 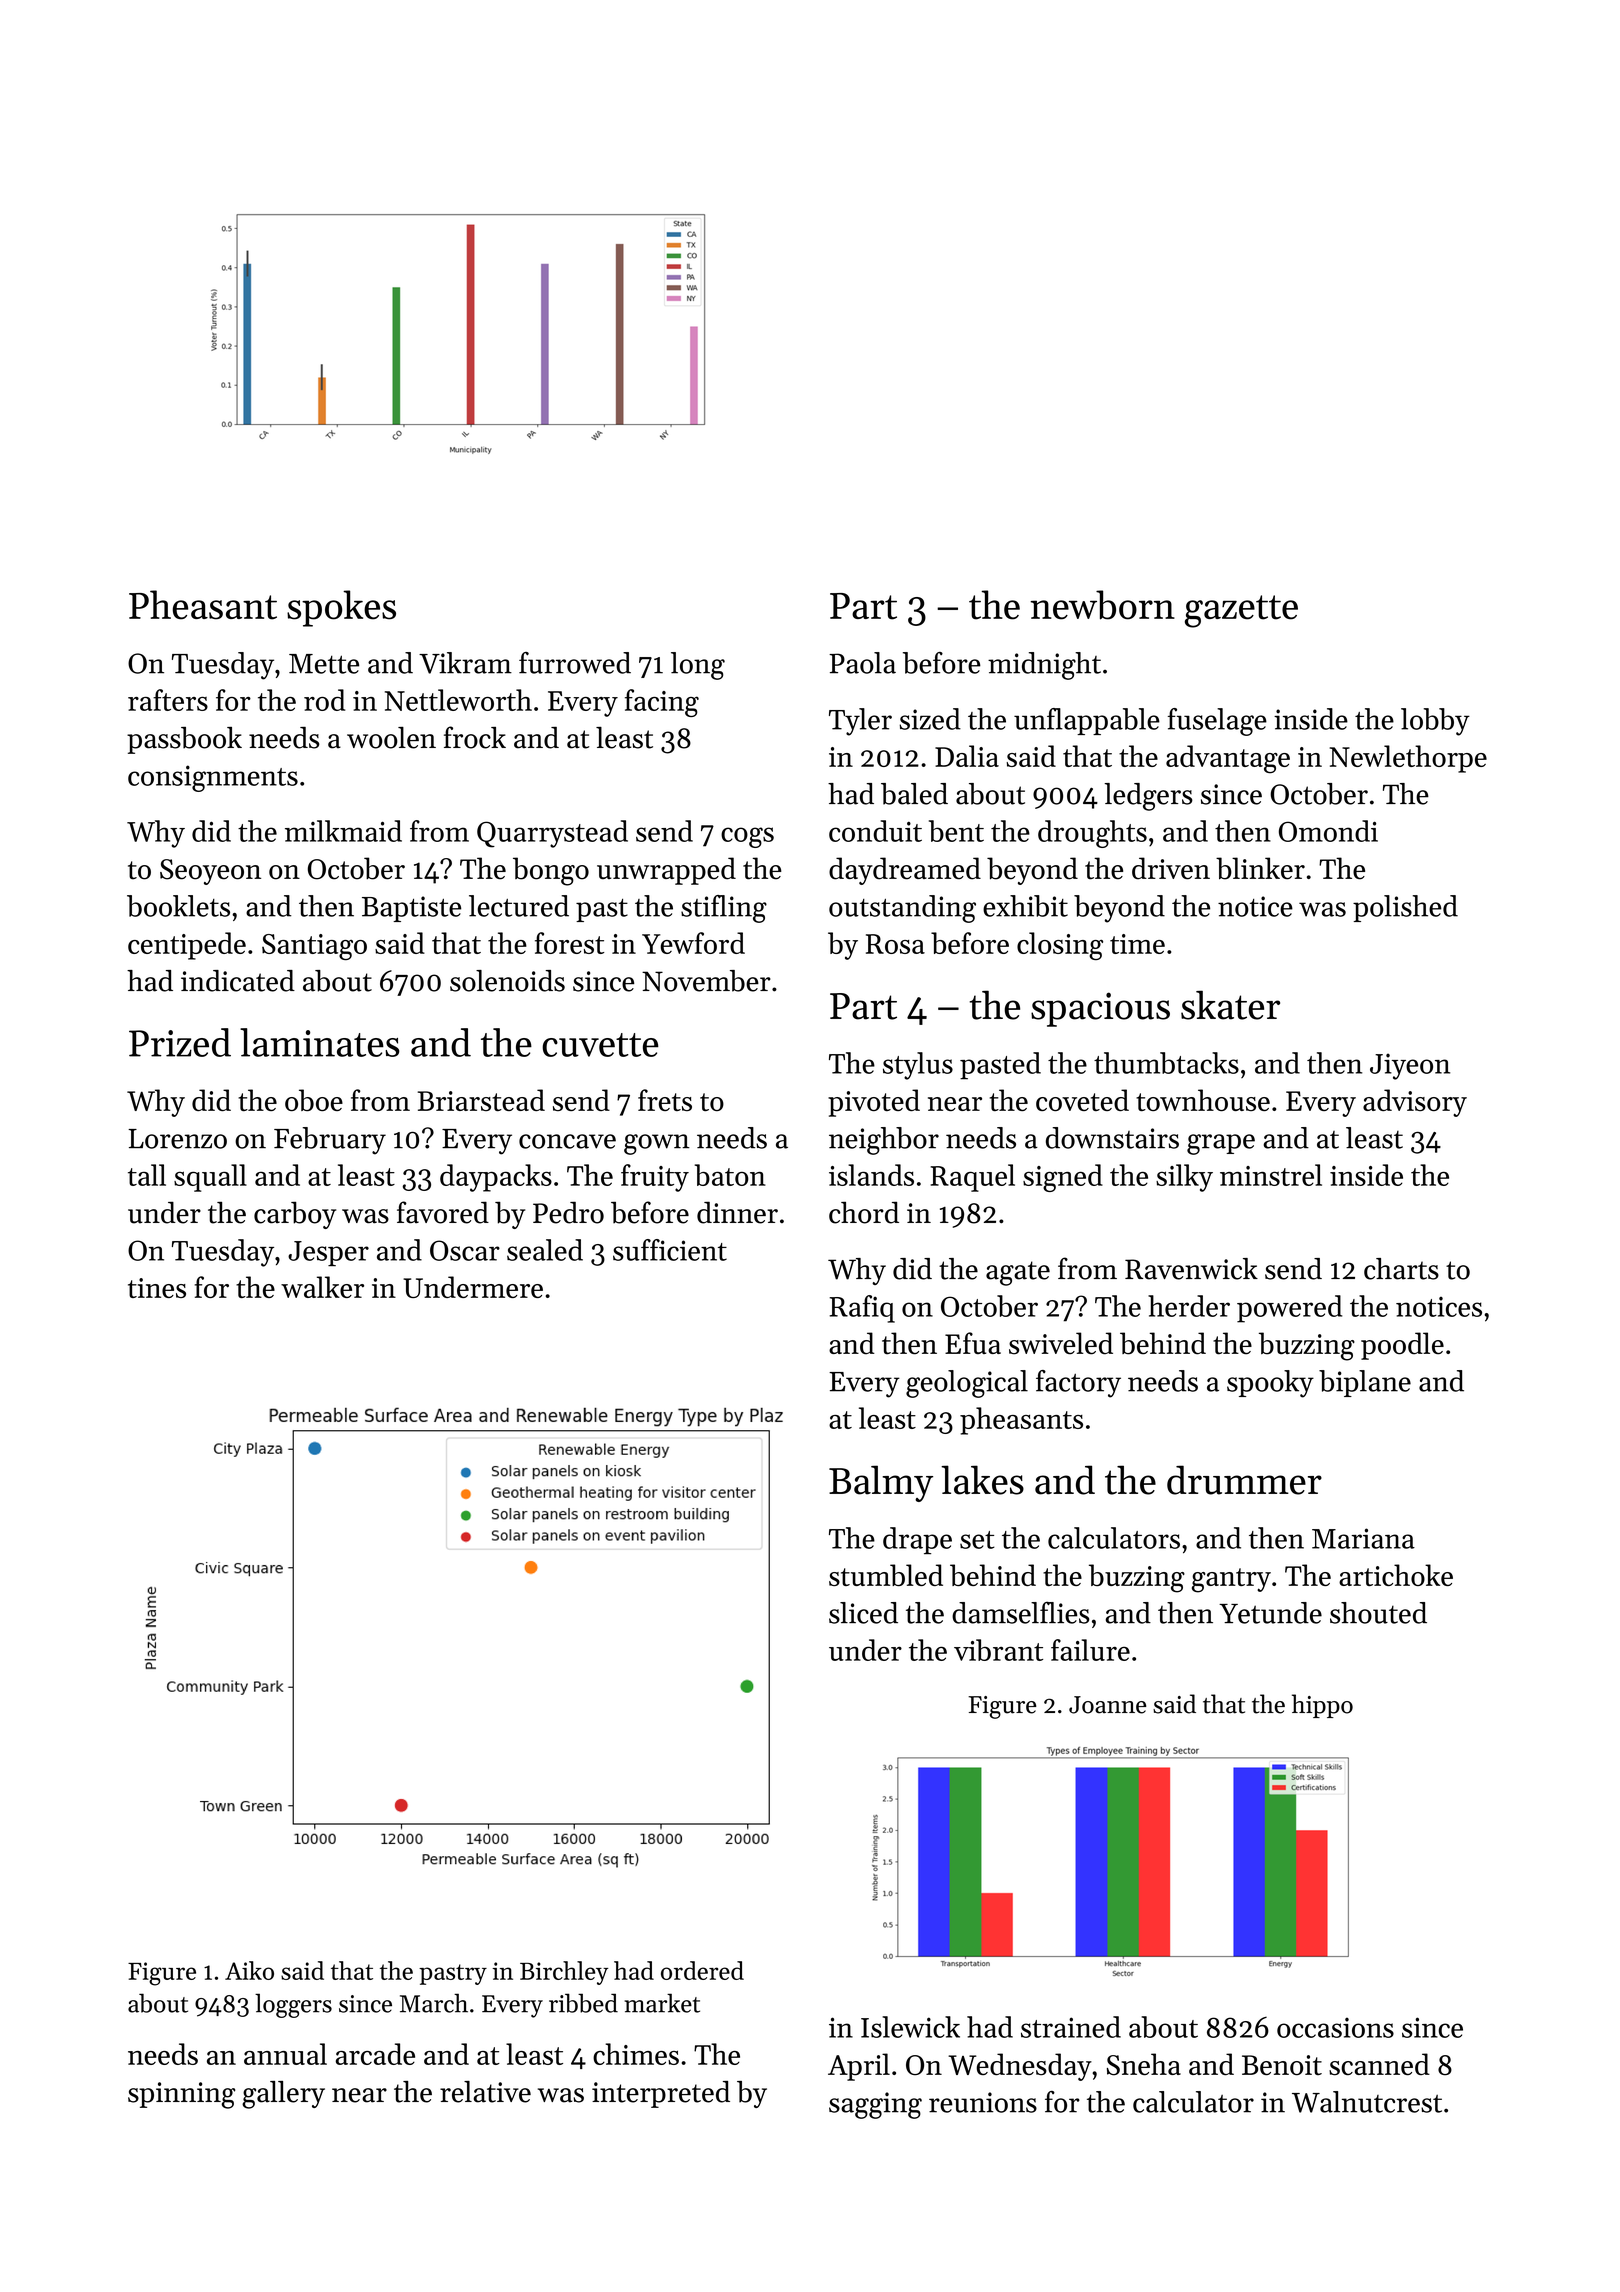 What do you see at coordinates (1244, 1480) in the screenshot?
I see `drummer` at bounding box center [1244, 1480].
